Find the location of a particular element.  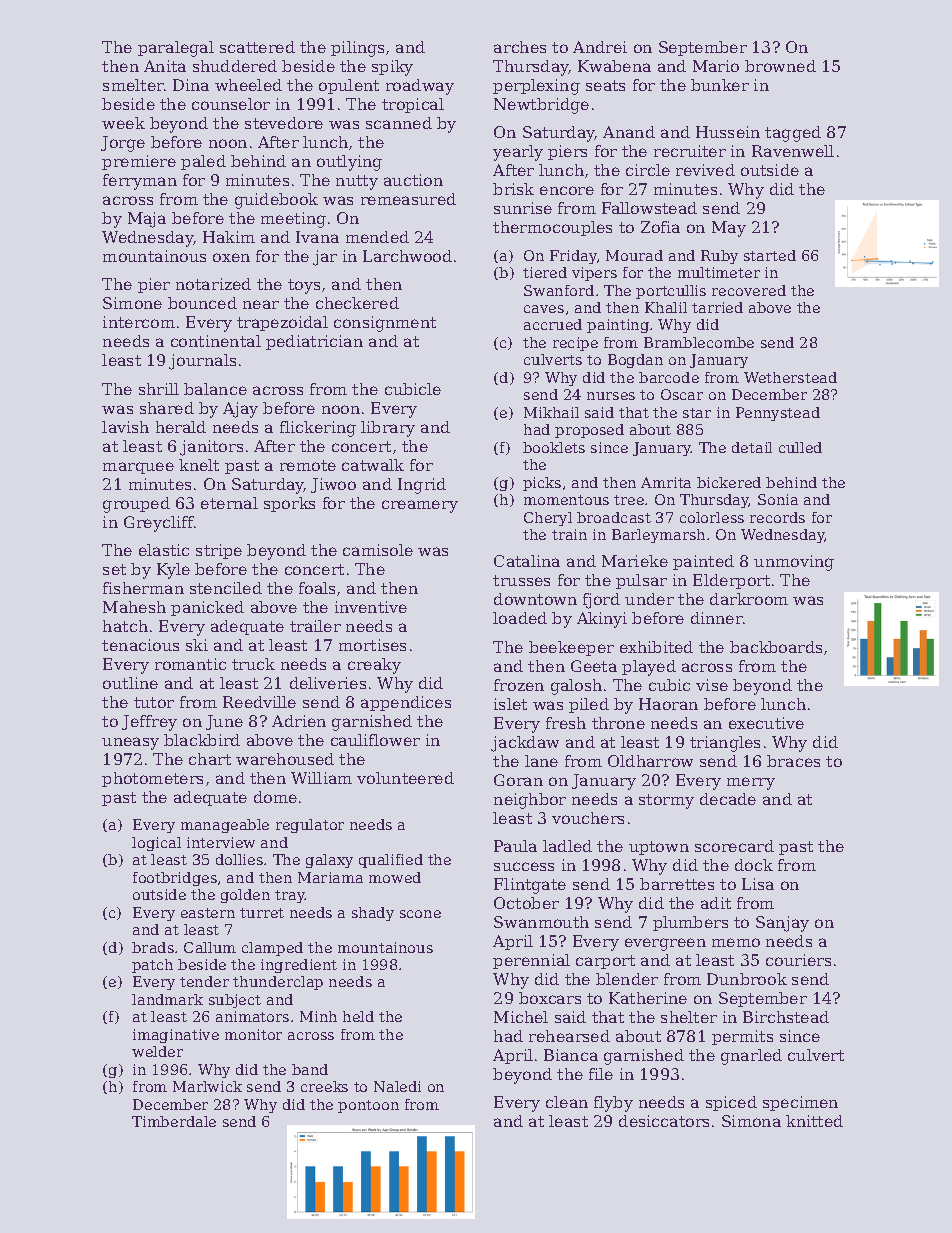

Pennystead is located at coordinates (778, 414).
